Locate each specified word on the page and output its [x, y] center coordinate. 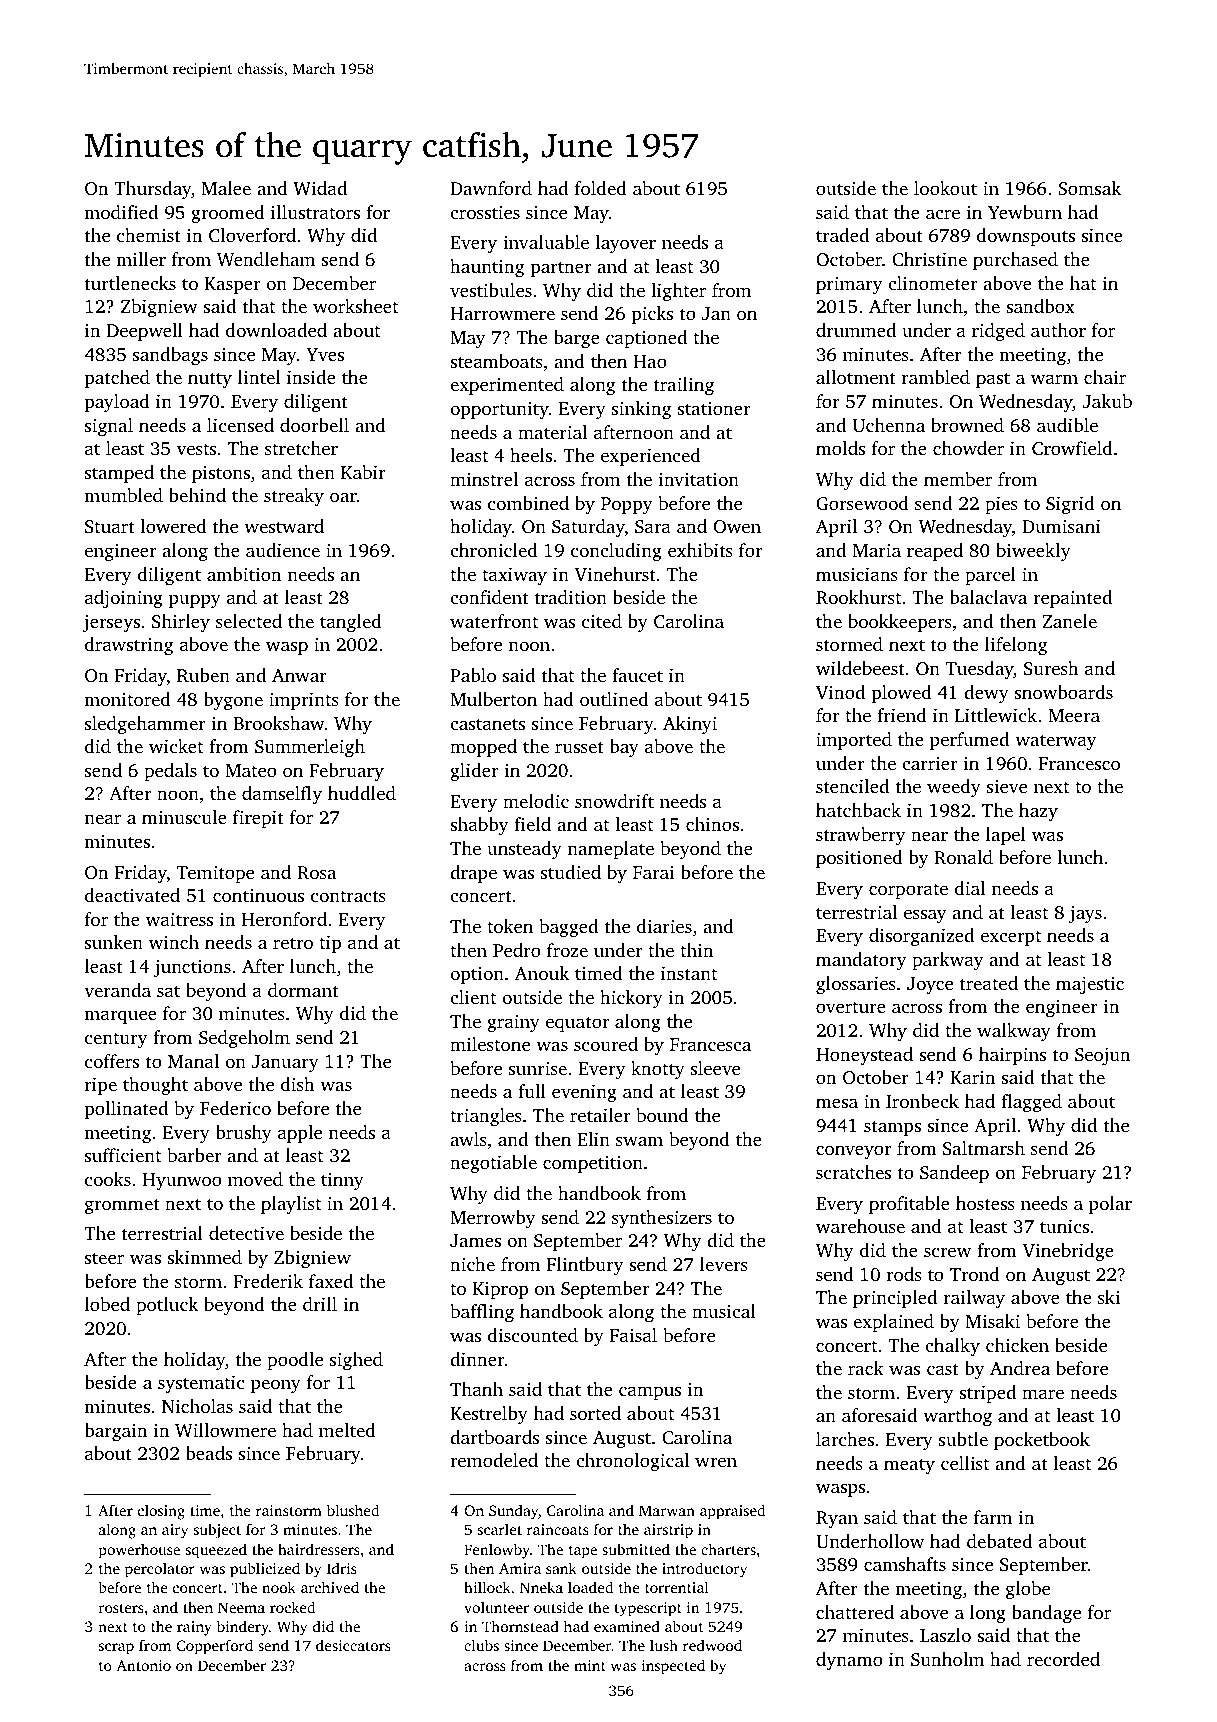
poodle [295, 1361]
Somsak [1089, 188]
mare [1043, 1394]
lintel [259, 377]
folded [601, 188]
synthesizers [662, 1219]
